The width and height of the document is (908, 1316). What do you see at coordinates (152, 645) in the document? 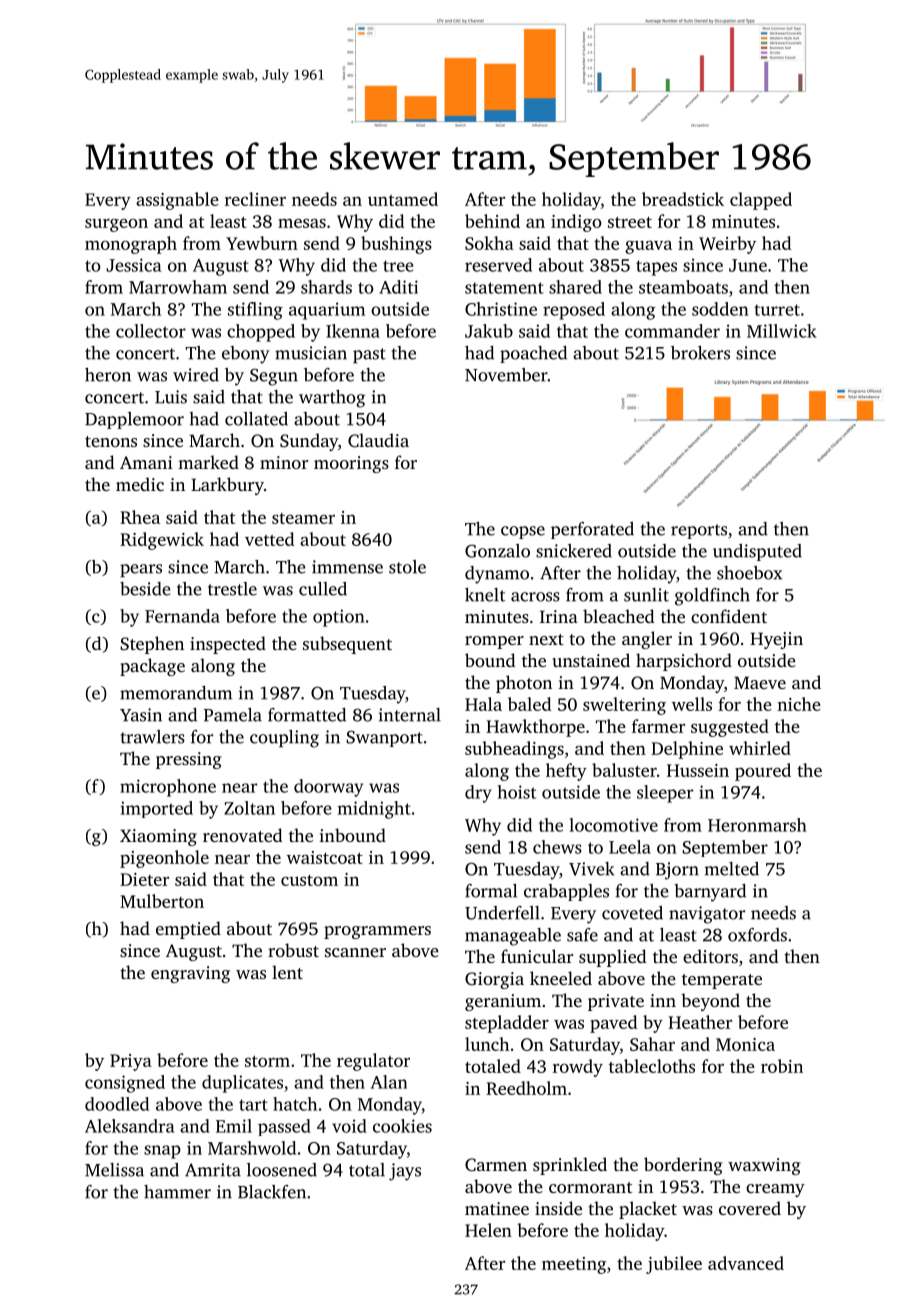
I see `Stephen` at bounding box center [152, 645].
